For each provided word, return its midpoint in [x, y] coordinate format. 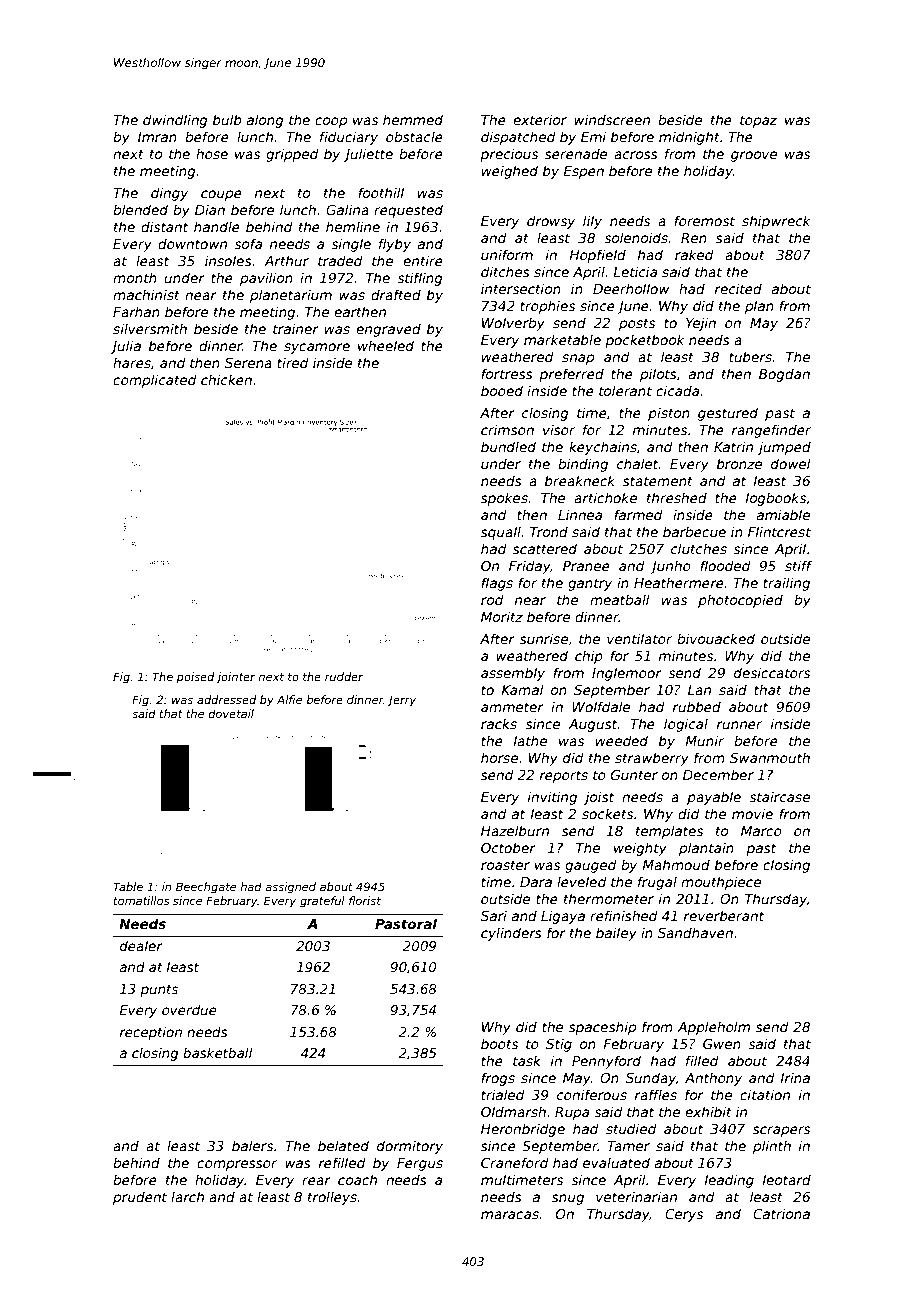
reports [564, 776]
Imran [157, 137]
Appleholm [714, 1028]
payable [714, 798]
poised [195, 677]
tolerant [625, 390]
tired [293, 362]
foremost [704, 220]
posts [637, 324]
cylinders [511, 934]
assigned [290, 888]
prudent [140, 1198]
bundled [508, 446]
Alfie [289, 699]
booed [502, 390]
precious [509, 155]
